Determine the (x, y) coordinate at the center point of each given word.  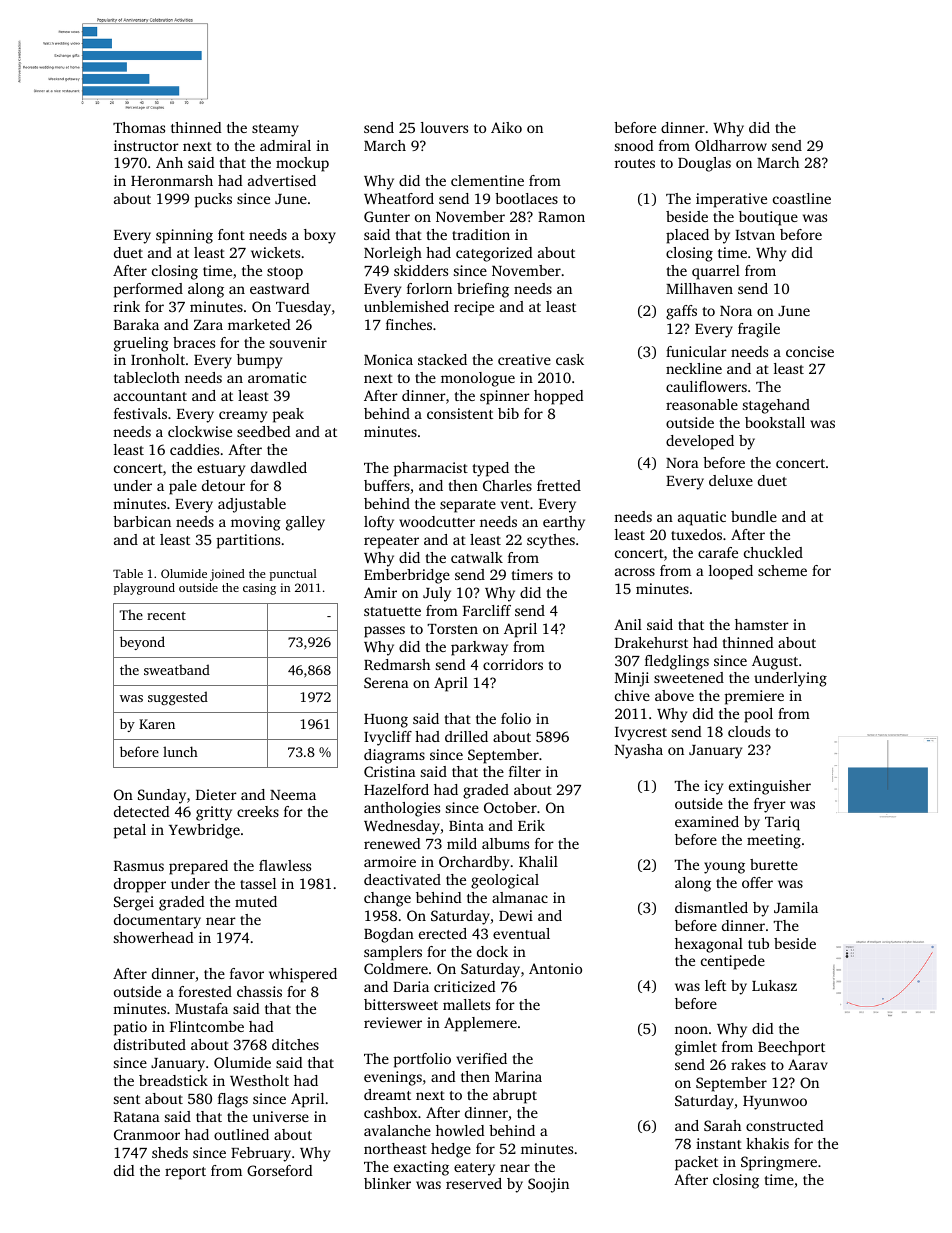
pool (758, 715)
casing (259, 589)
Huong (386, 721)
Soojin (548, 1185)
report (185, 1173)
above (674, 695)
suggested (178, 698)
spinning (184, 236)
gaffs (681, 312)
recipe (474, 308)
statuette (392, 611)
